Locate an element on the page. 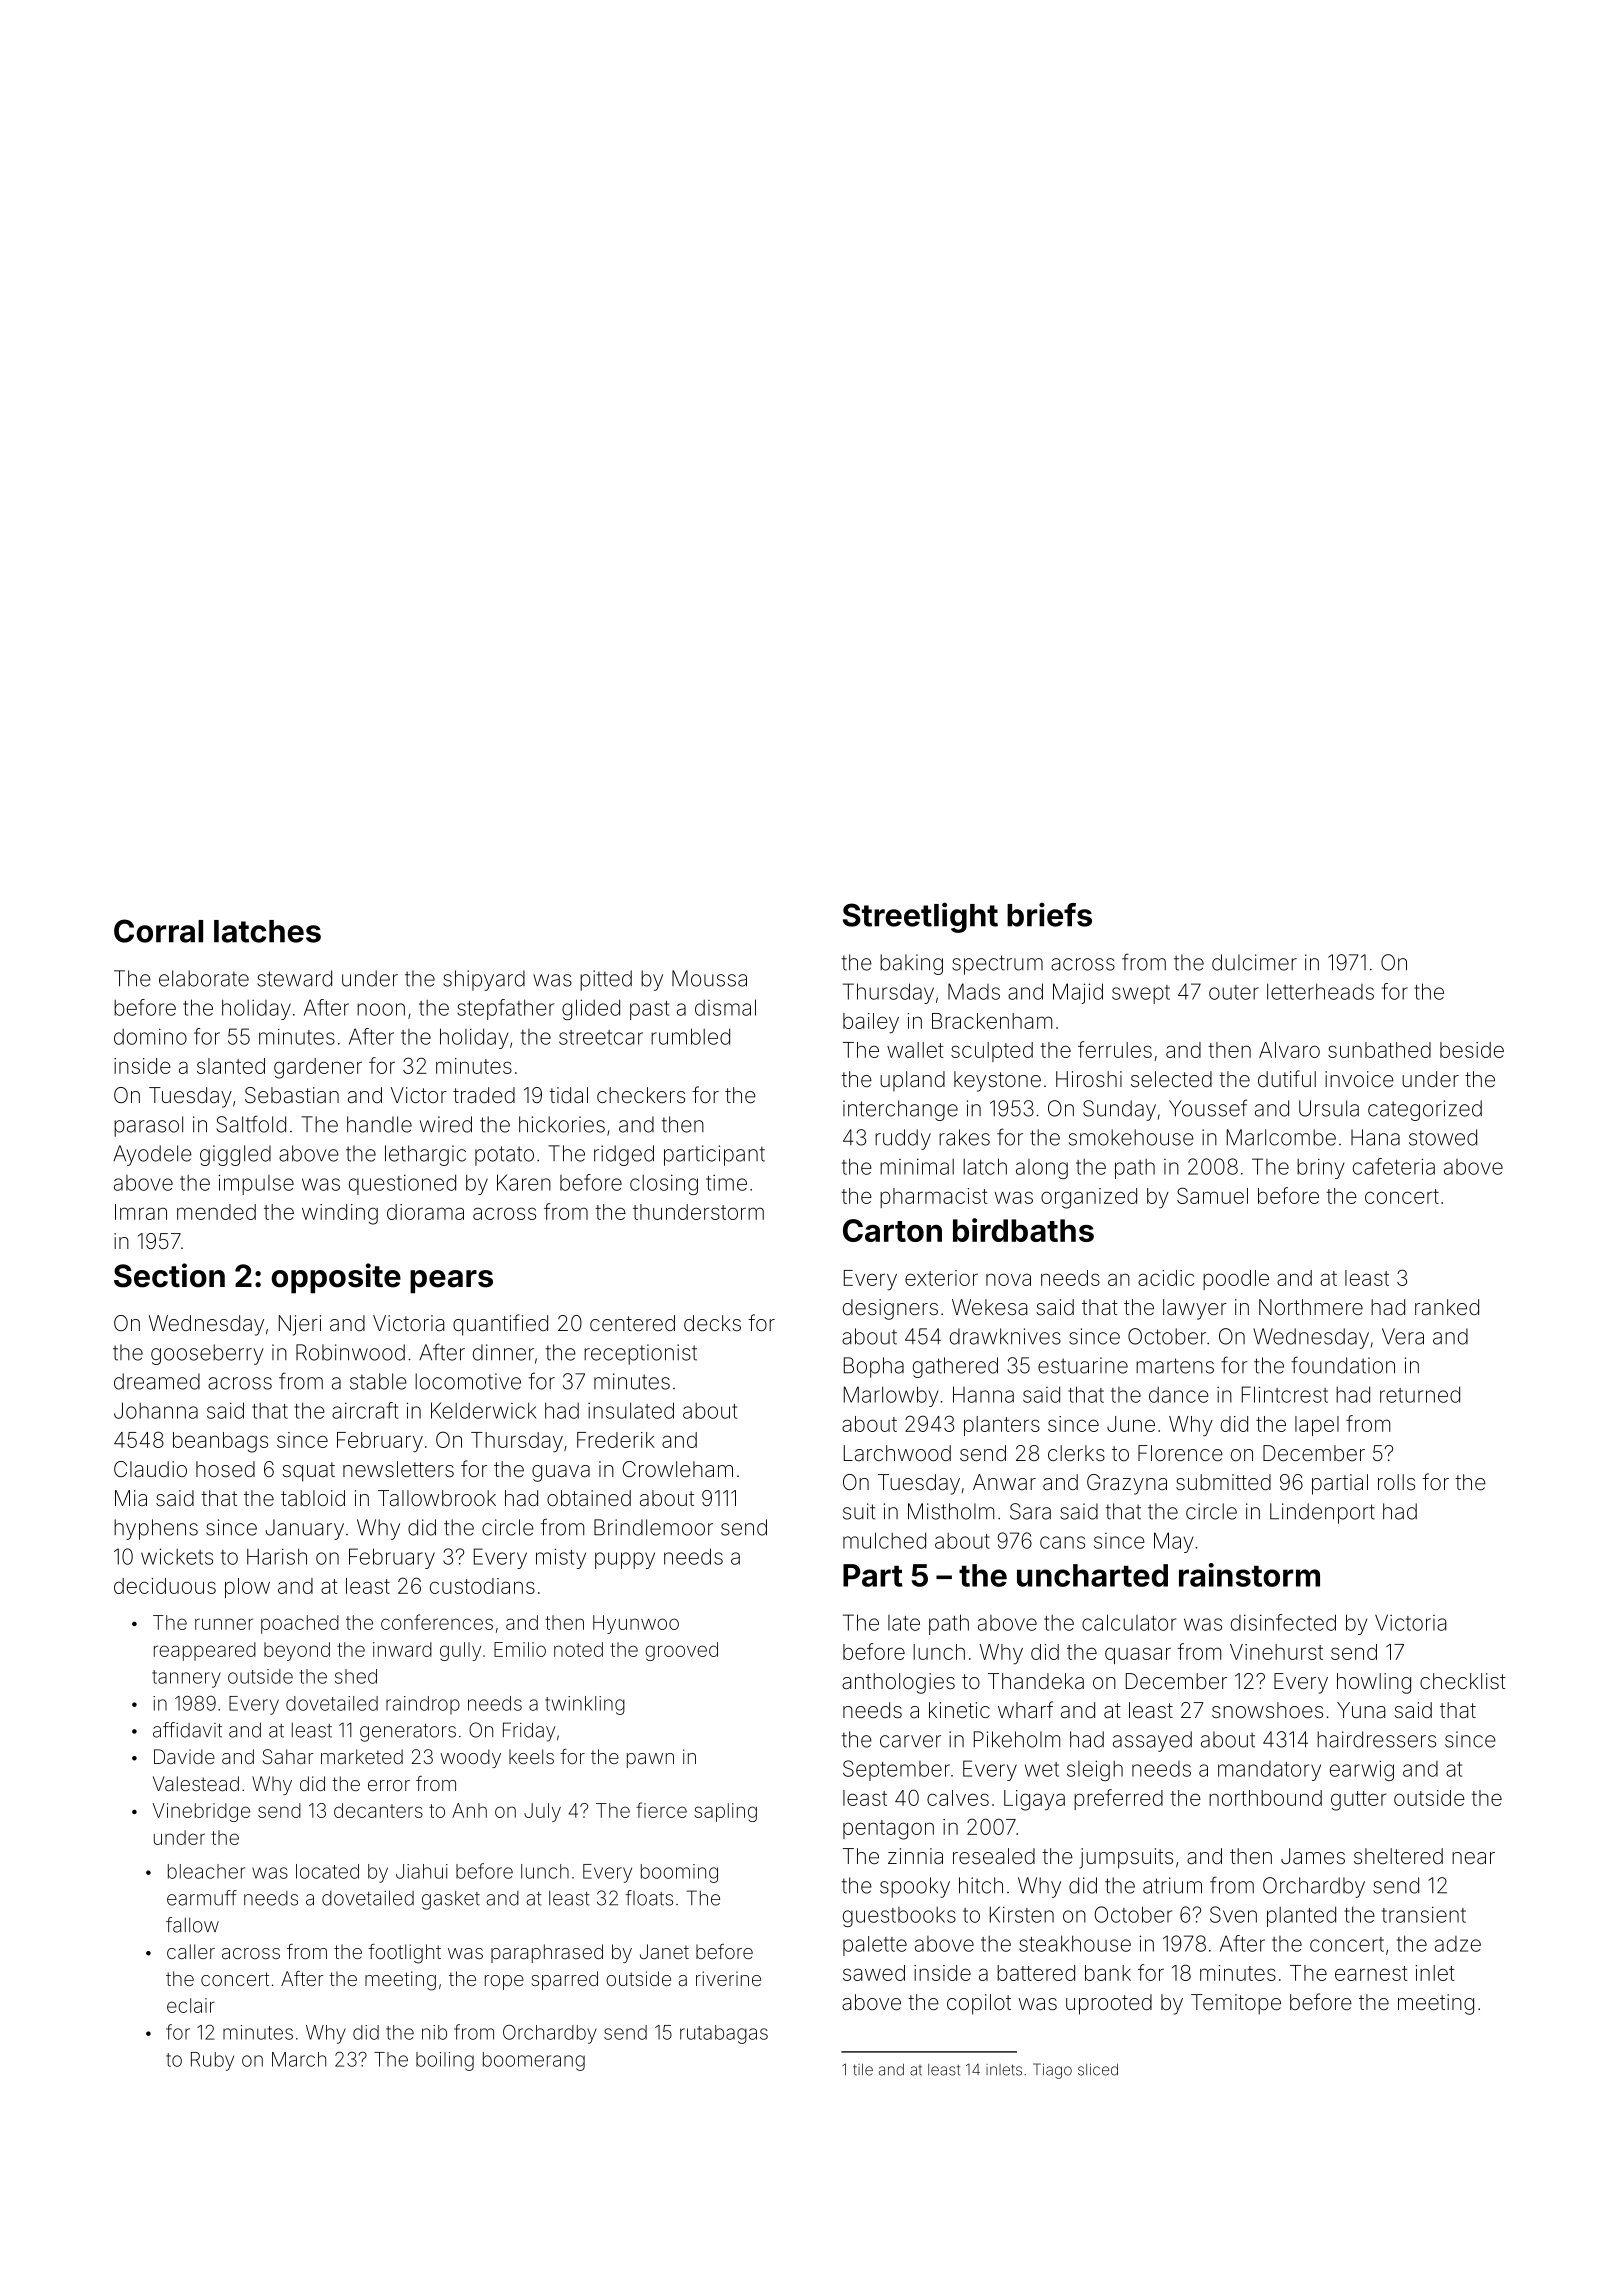  Lindenport is located at coordinates (1322, 1513).
